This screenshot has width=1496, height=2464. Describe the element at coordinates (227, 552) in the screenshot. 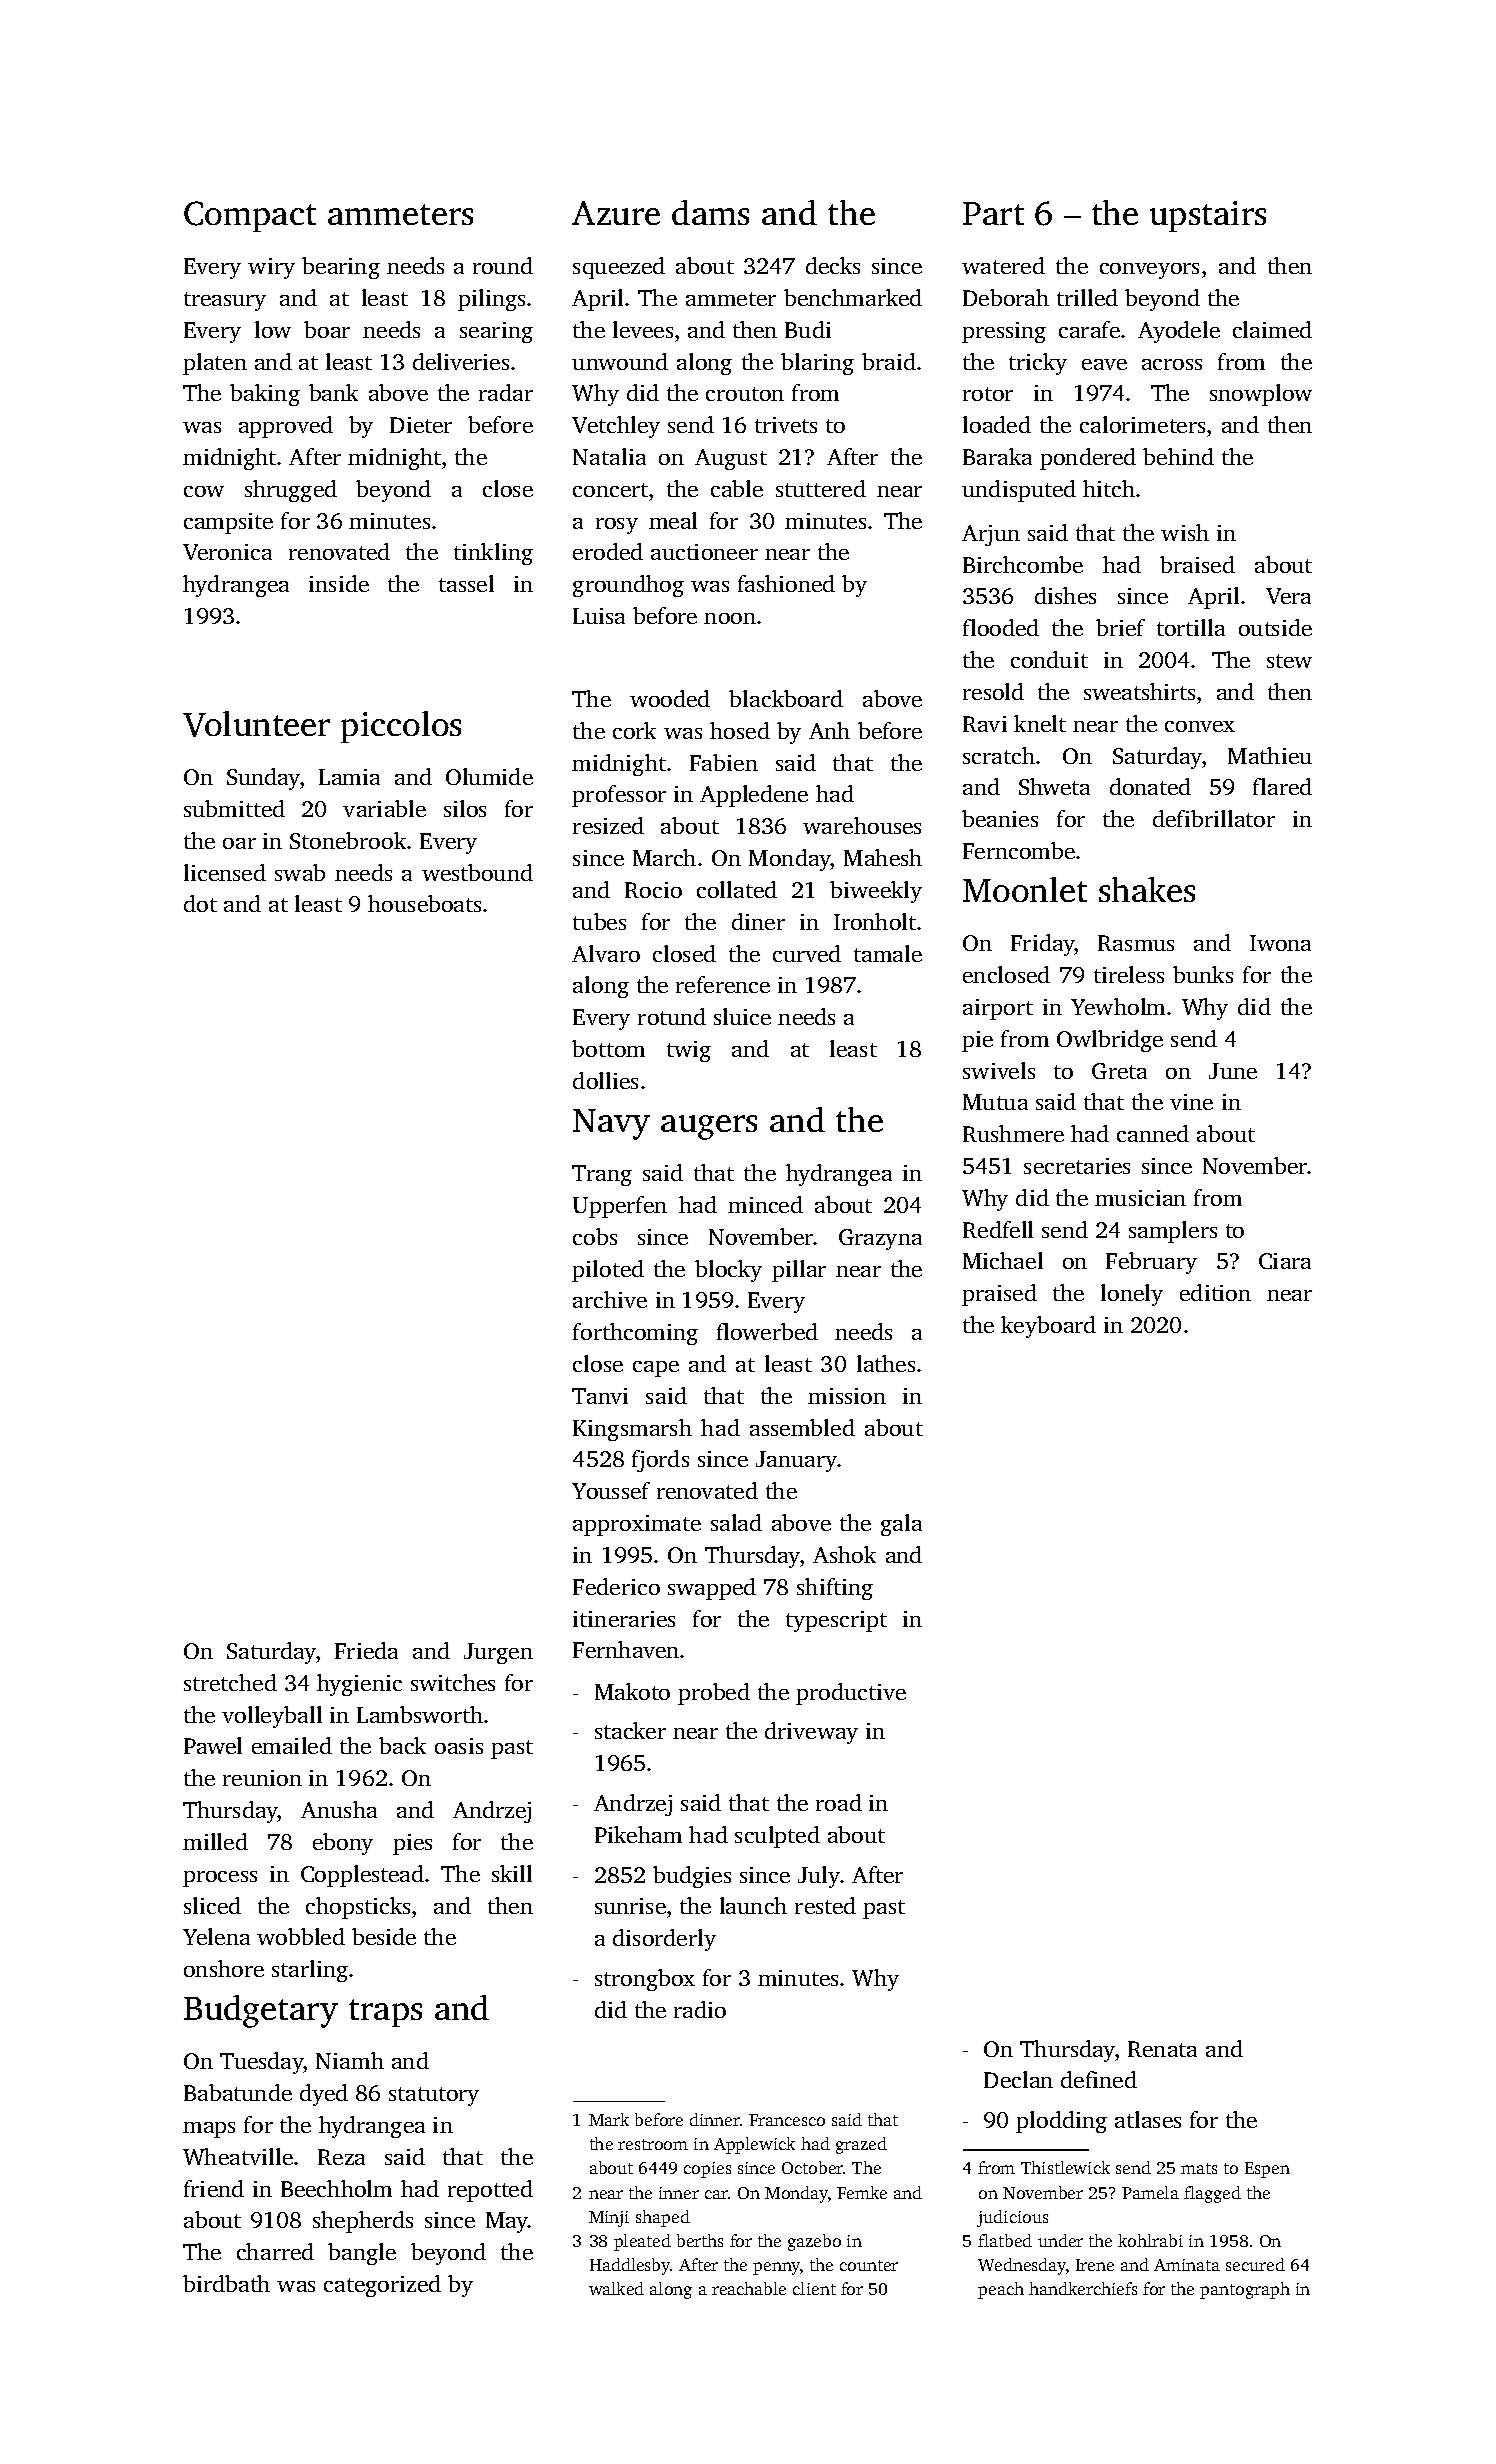

I see `Veronica` at that location.
